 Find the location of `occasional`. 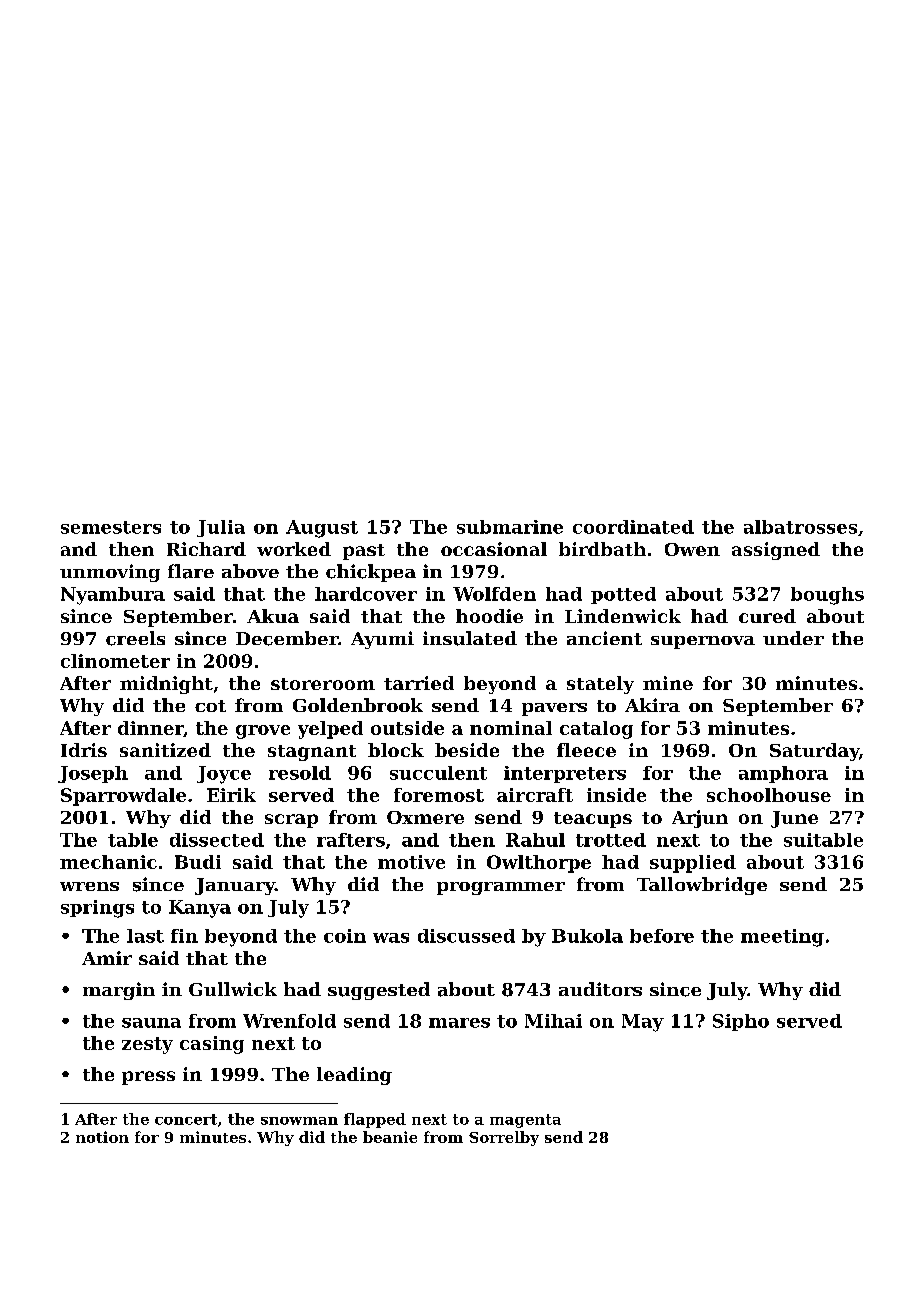

occasional is located at coordinates (494, 549).
